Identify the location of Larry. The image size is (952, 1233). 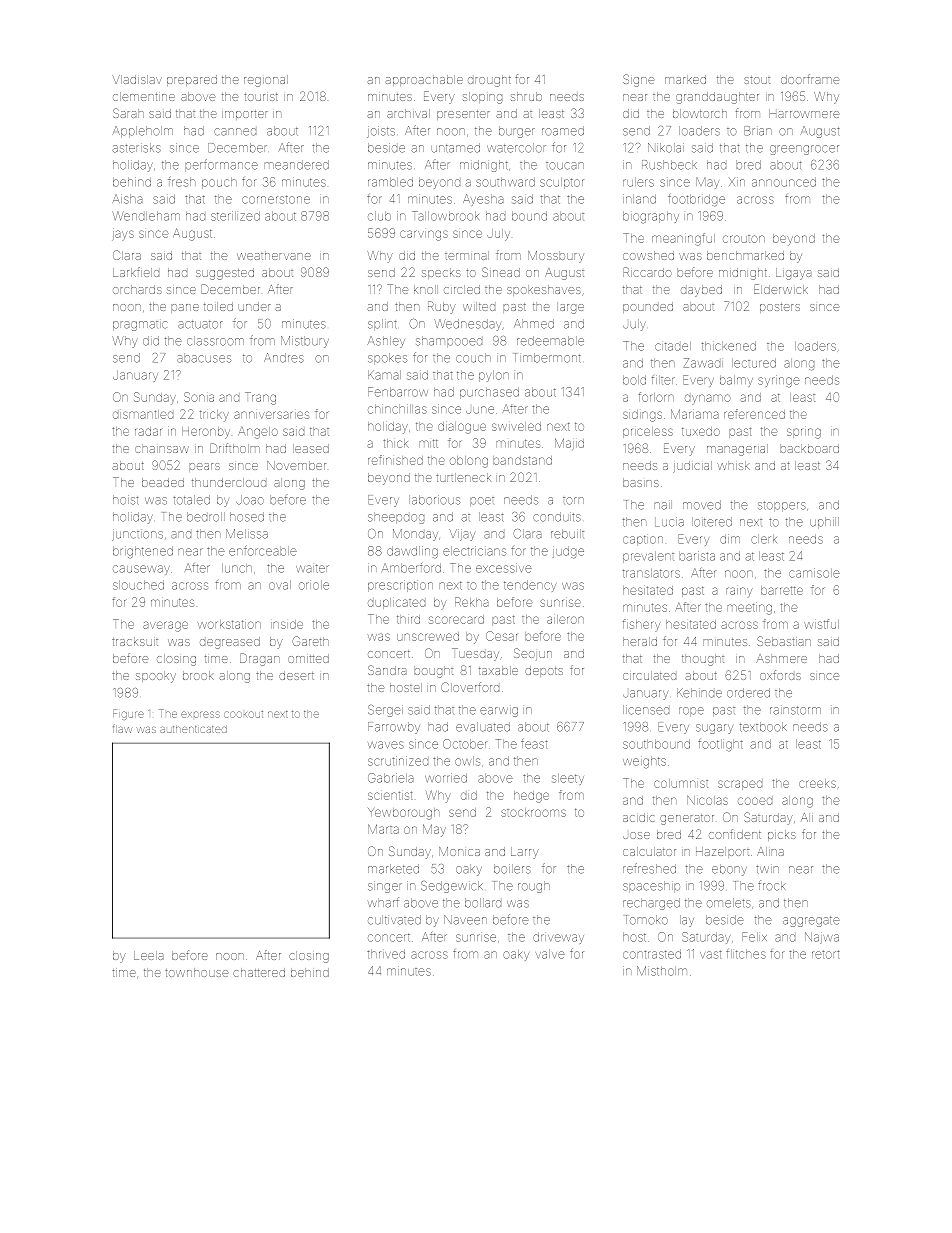
(525, 853).
